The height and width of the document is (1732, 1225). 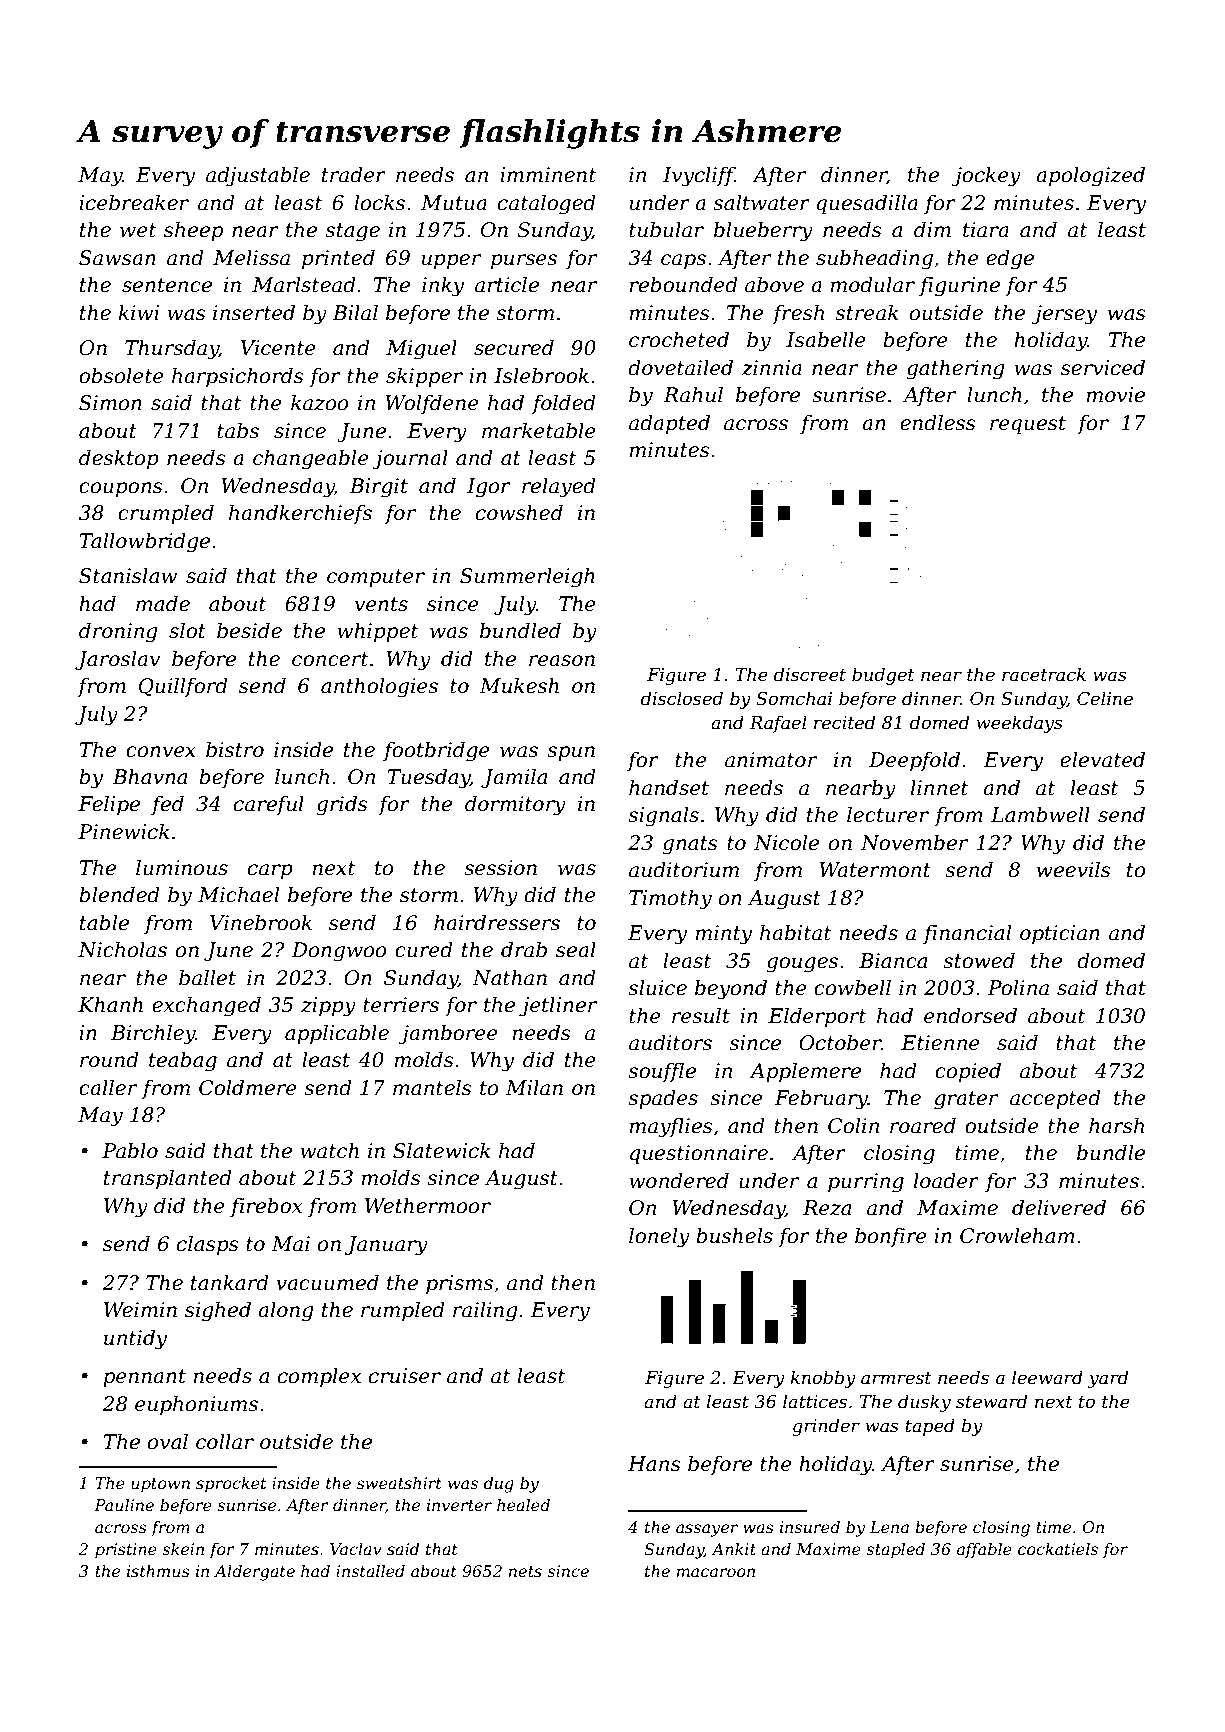 I want to click on icebreaker, so click(x=134, y=202).
